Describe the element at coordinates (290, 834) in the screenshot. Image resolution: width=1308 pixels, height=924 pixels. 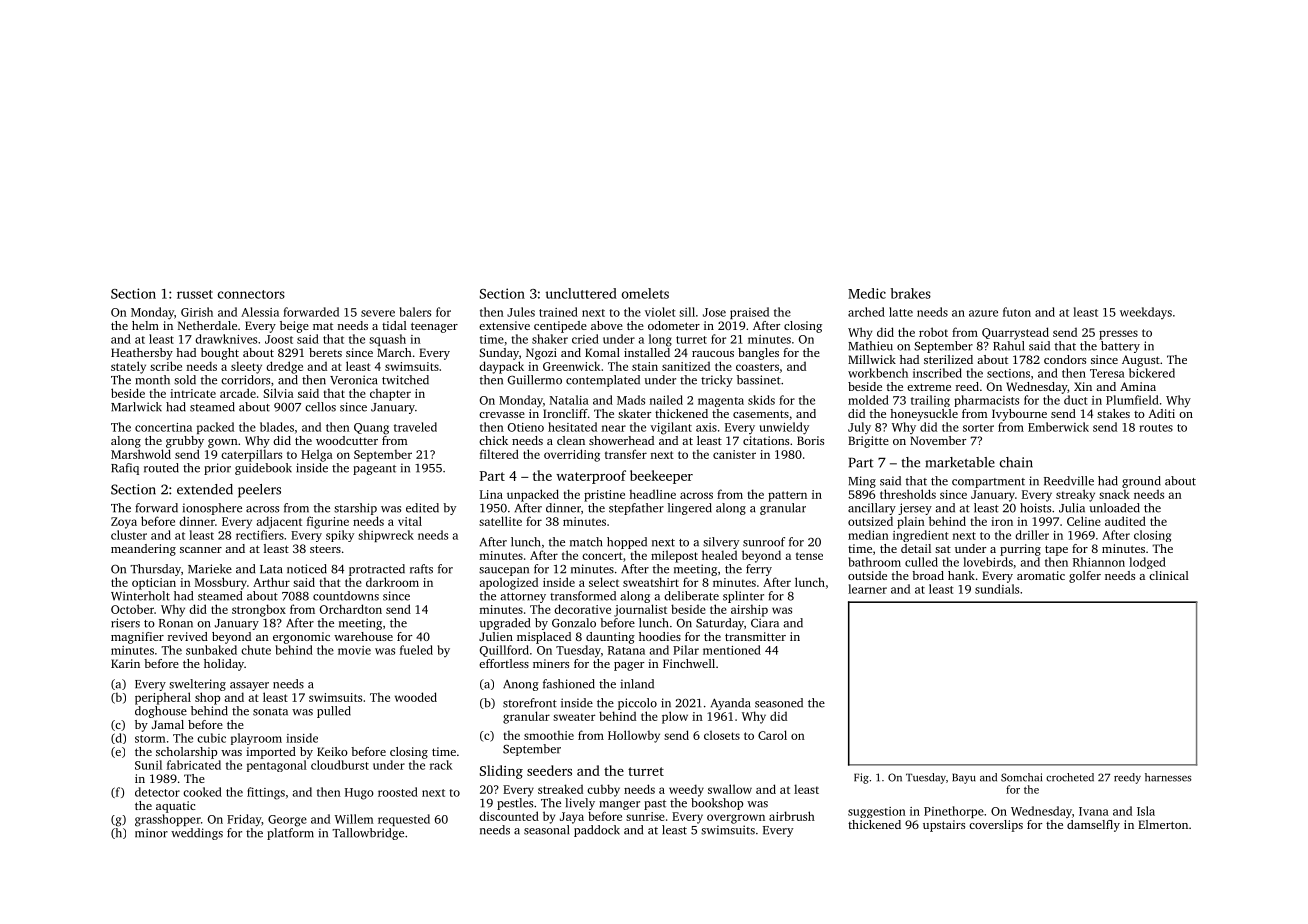
I see `platform` at that location.
